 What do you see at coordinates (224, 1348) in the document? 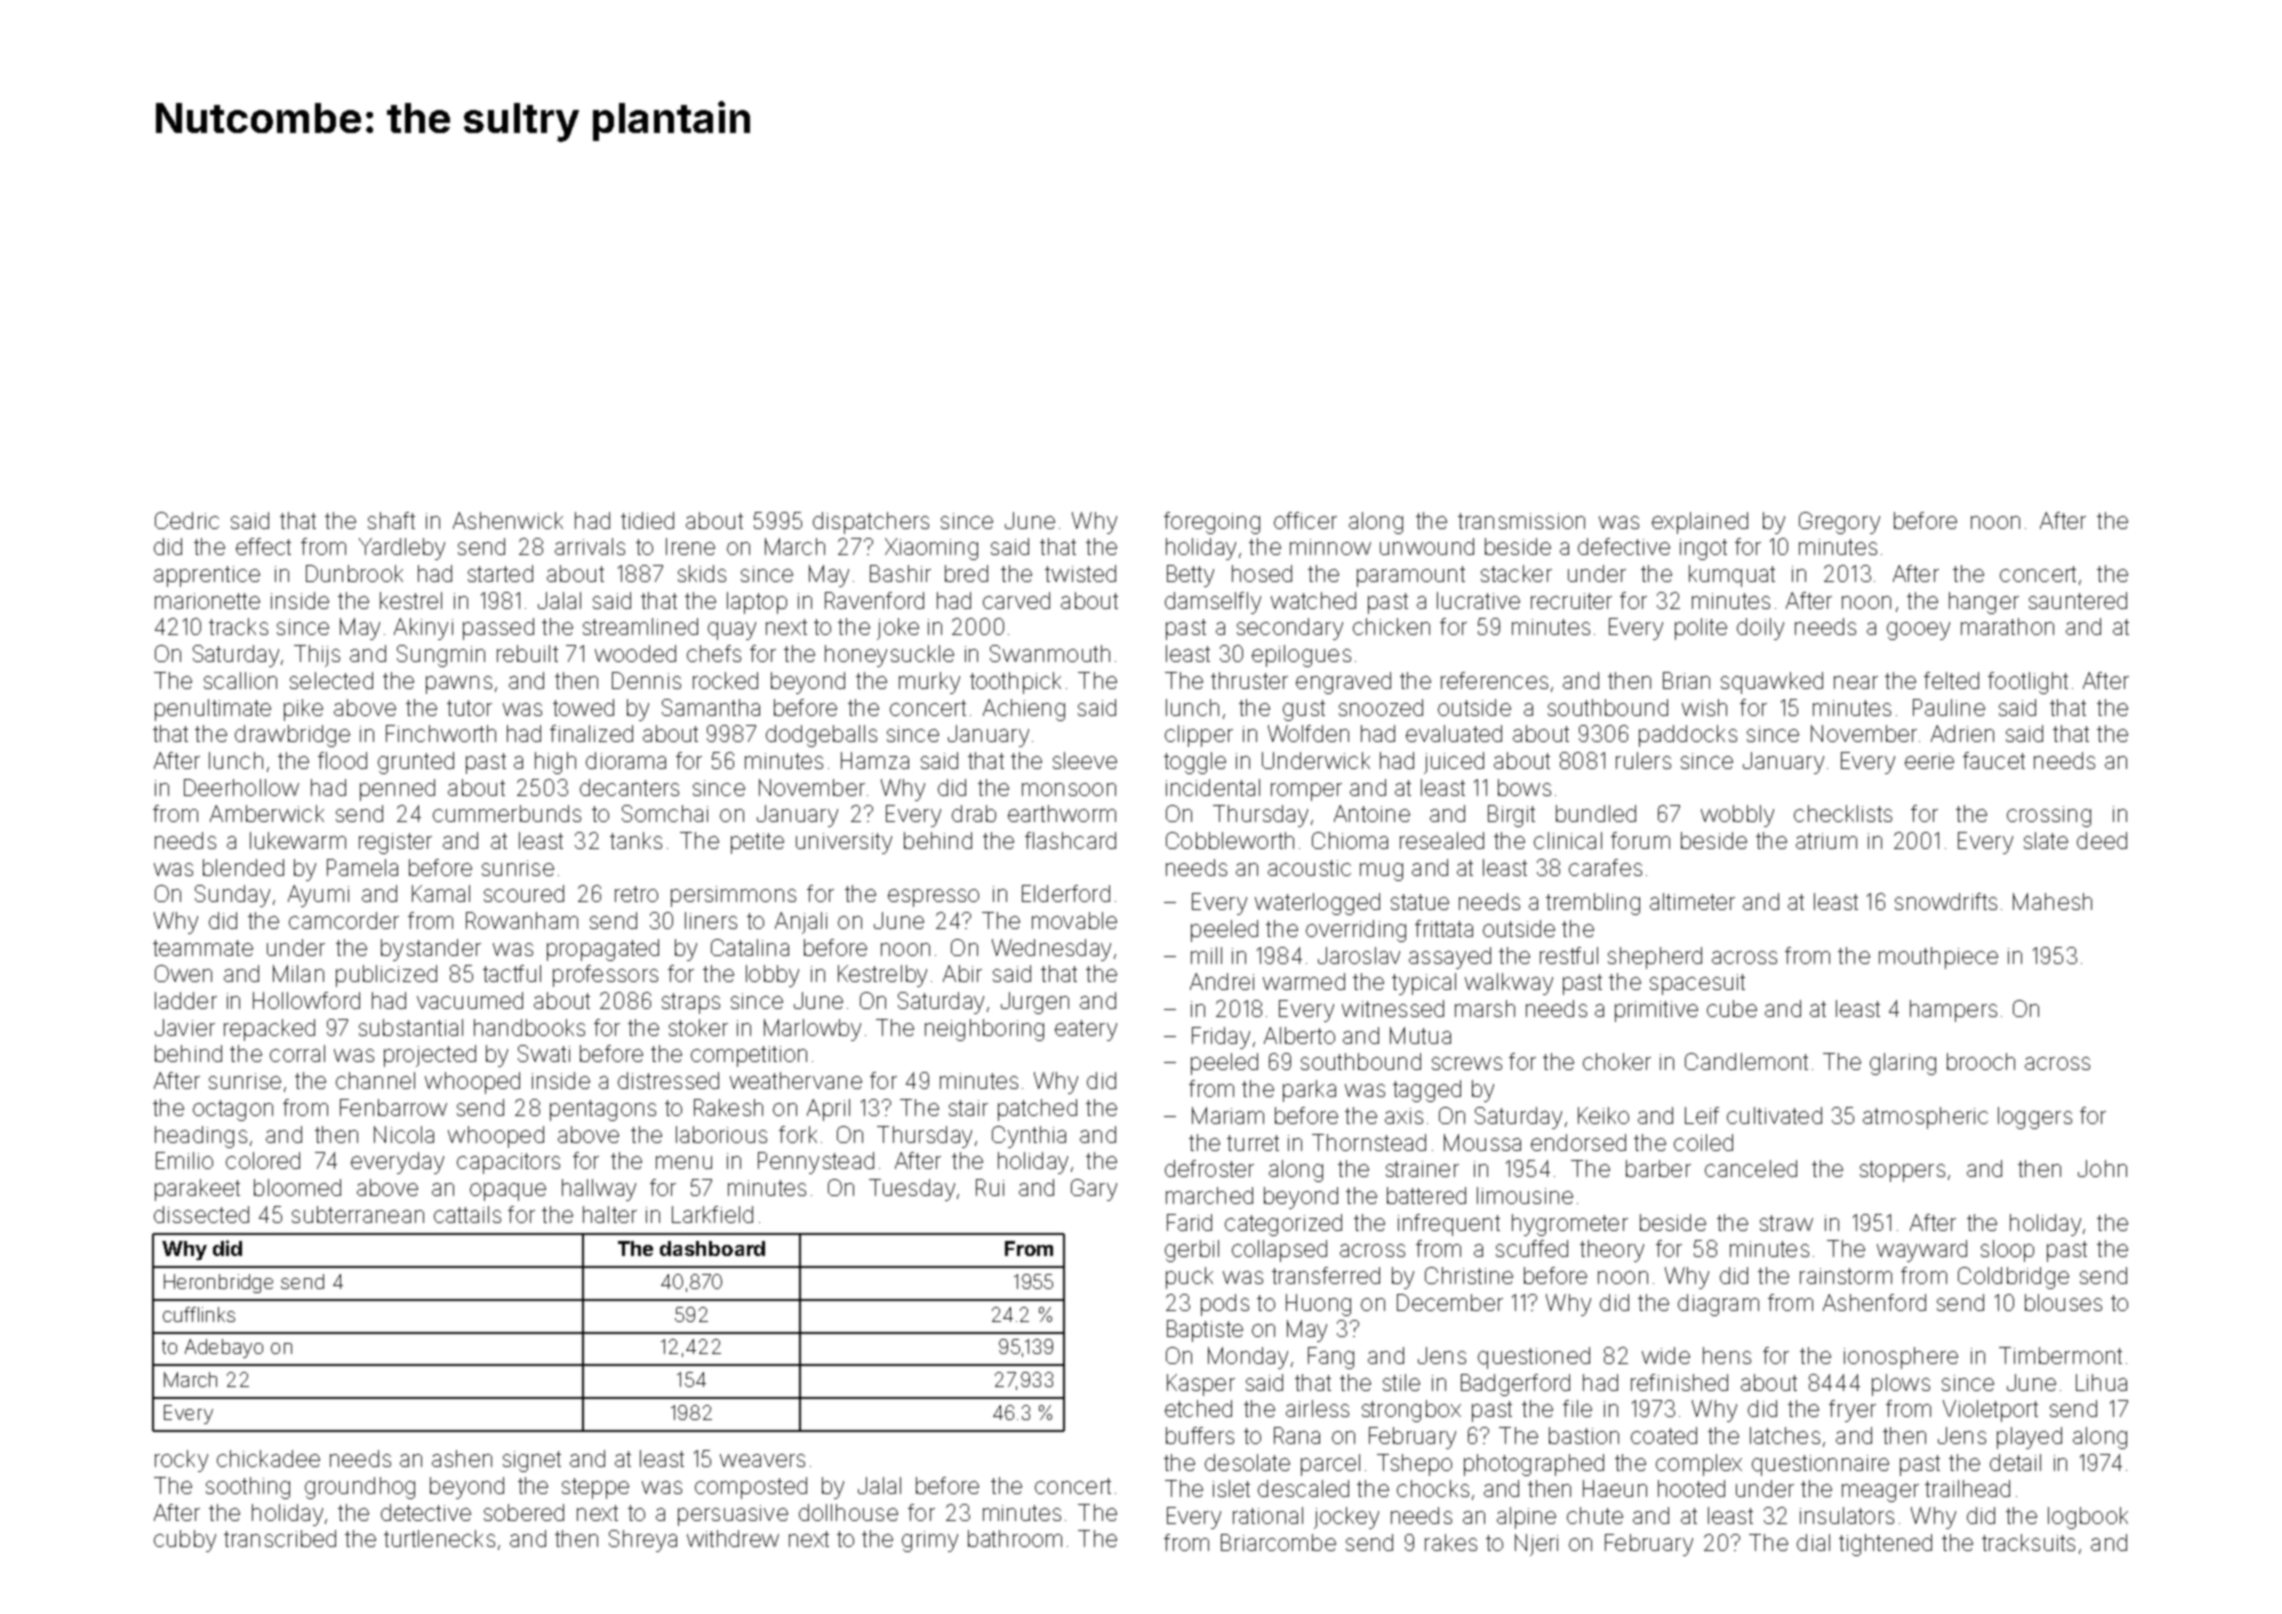
I see `Adebayo` at bounding box center [224, 1348].
